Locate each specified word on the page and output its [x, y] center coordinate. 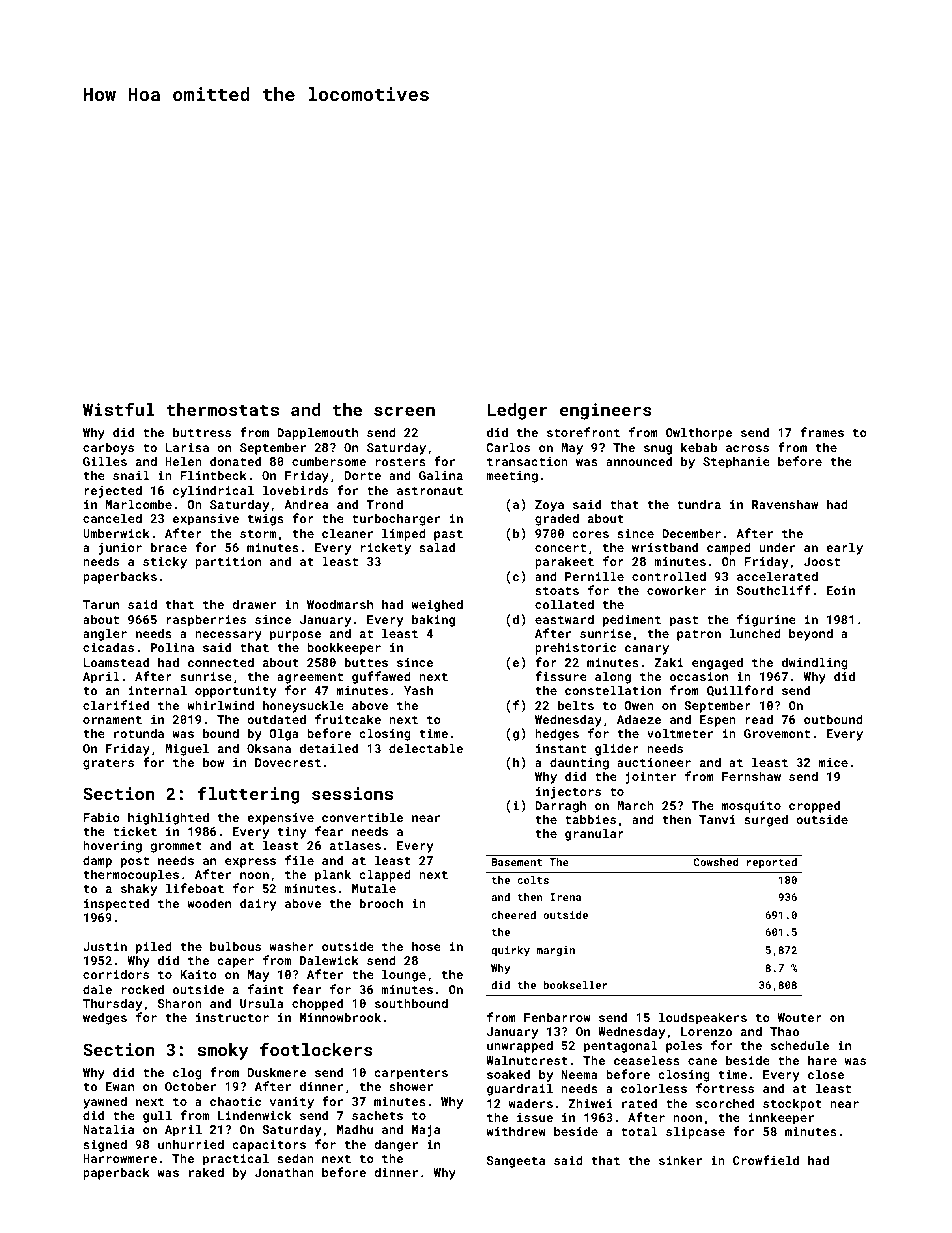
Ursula [262, 1003]
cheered [513, 915]
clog [187, 1073]
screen [404, 411]
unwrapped [520, 1046]
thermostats [223, 409]
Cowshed [716, 862]
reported [772, 863]
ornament [112, 720]
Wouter [800, 1017]
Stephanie [736, 462]
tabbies [590, 819]
